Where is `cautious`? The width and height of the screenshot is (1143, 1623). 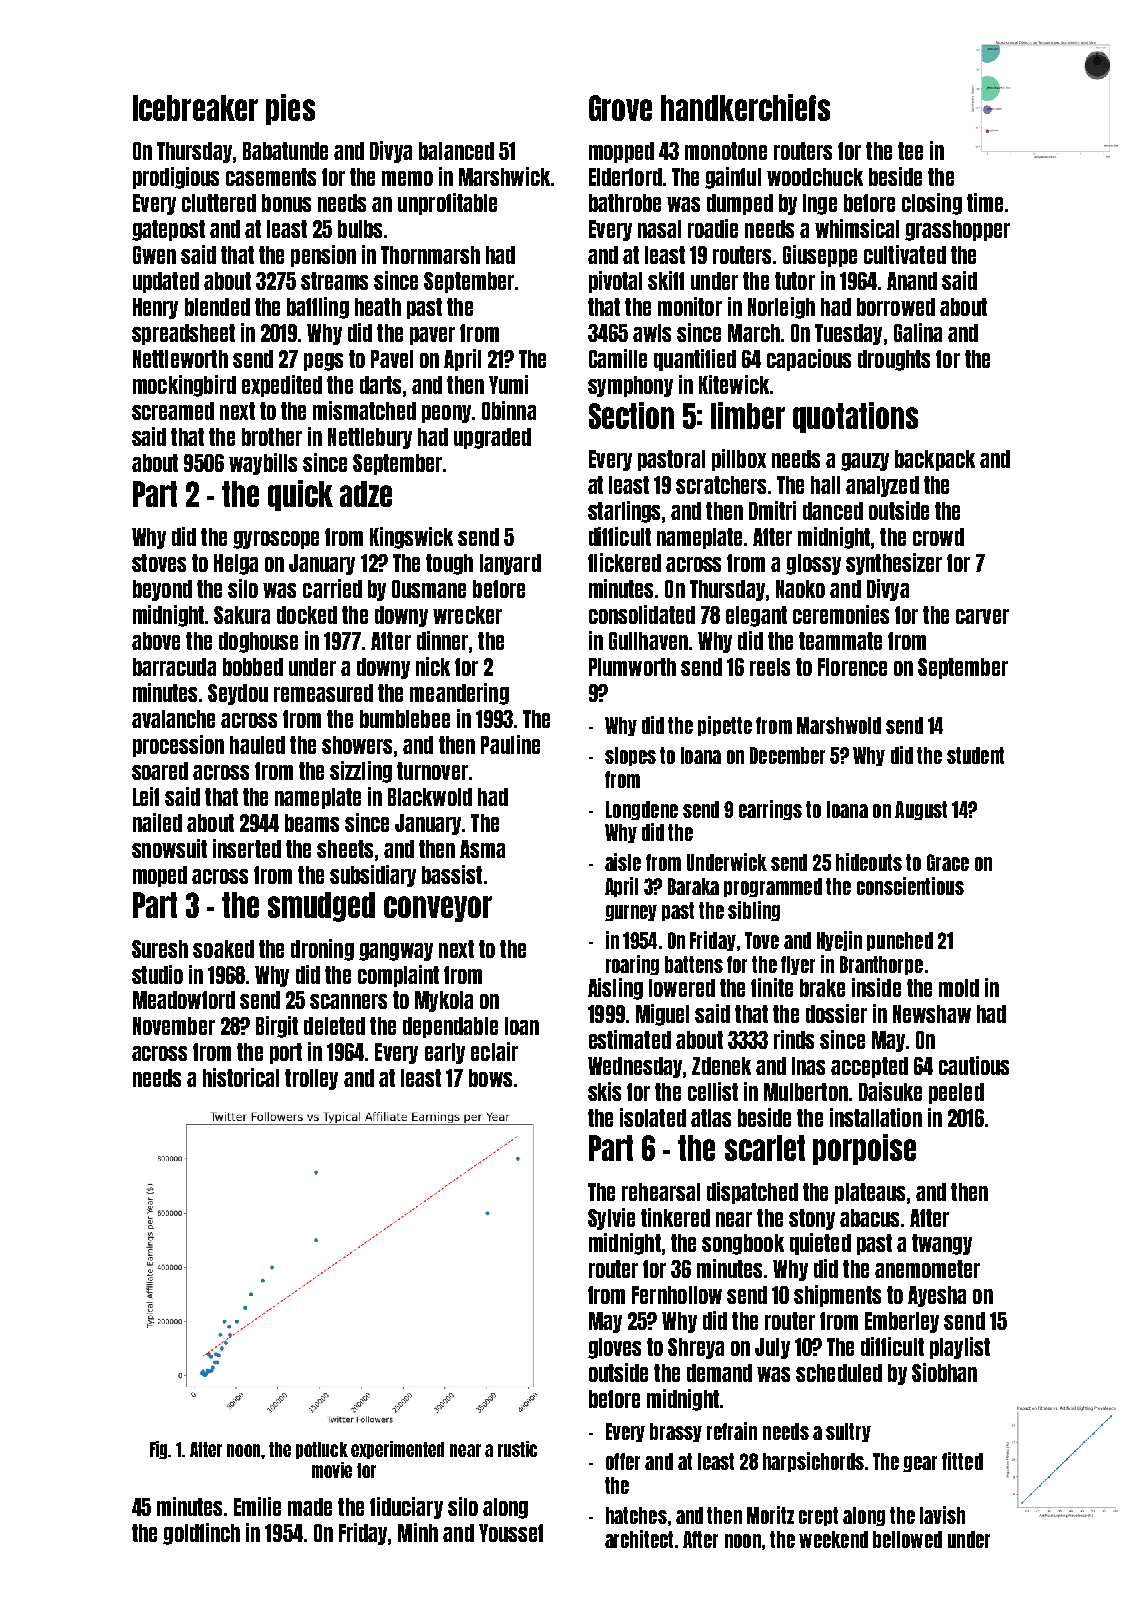
cautious is located at coordinates (974, 1065).
